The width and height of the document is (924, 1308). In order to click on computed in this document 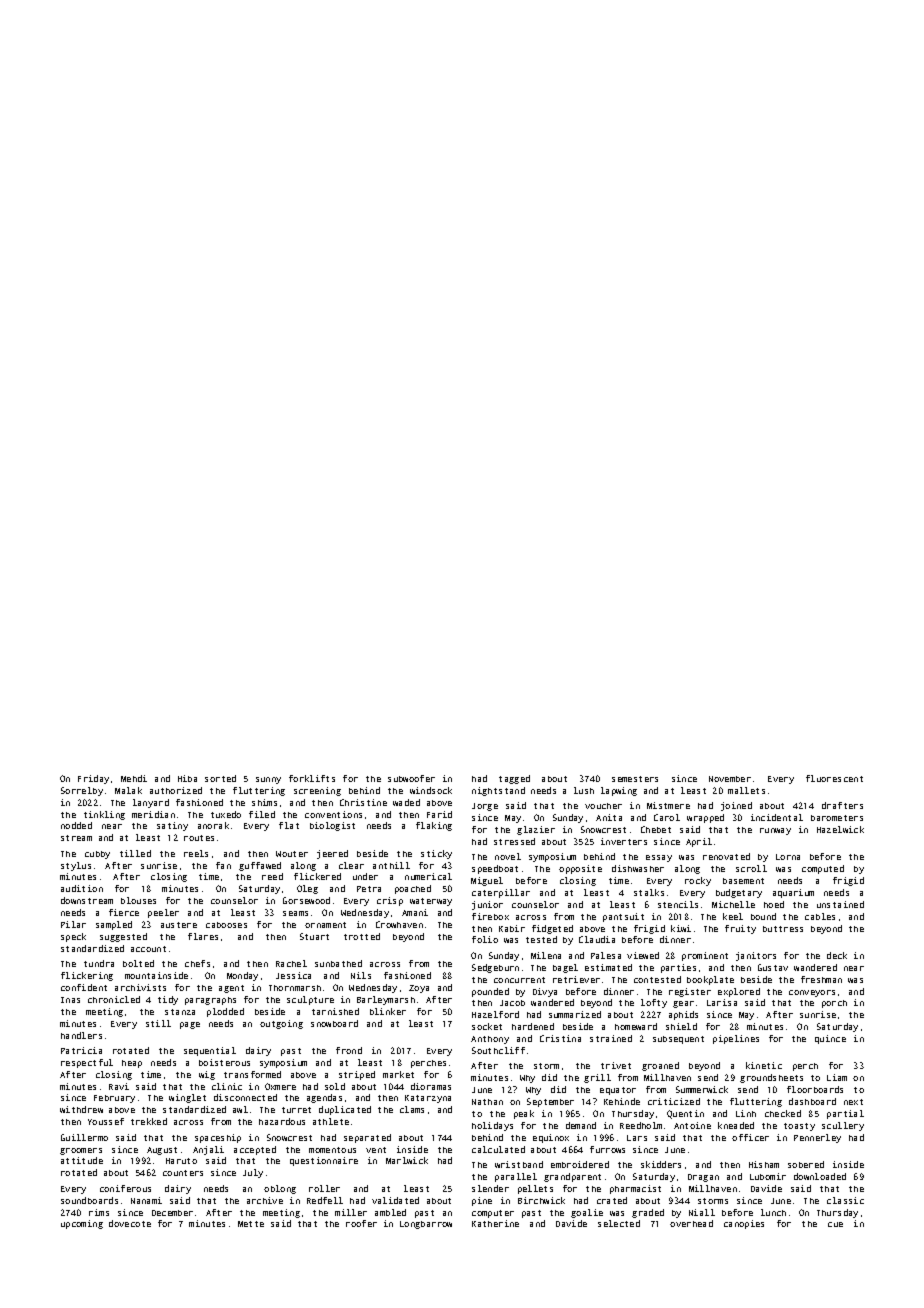, I will do `click(823, 869)`.
